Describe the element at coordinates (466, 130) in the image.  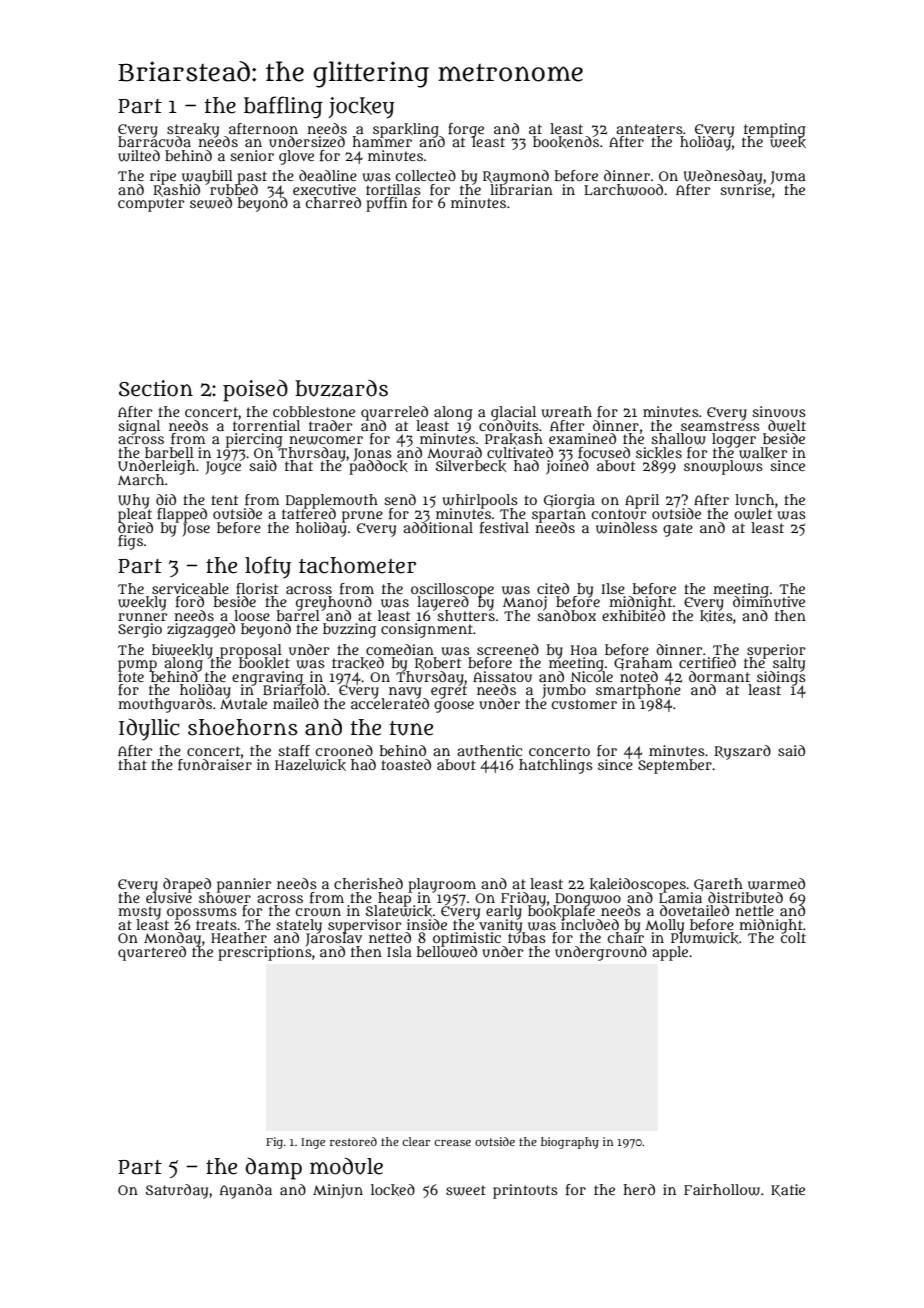
I see `forge` at that location.
